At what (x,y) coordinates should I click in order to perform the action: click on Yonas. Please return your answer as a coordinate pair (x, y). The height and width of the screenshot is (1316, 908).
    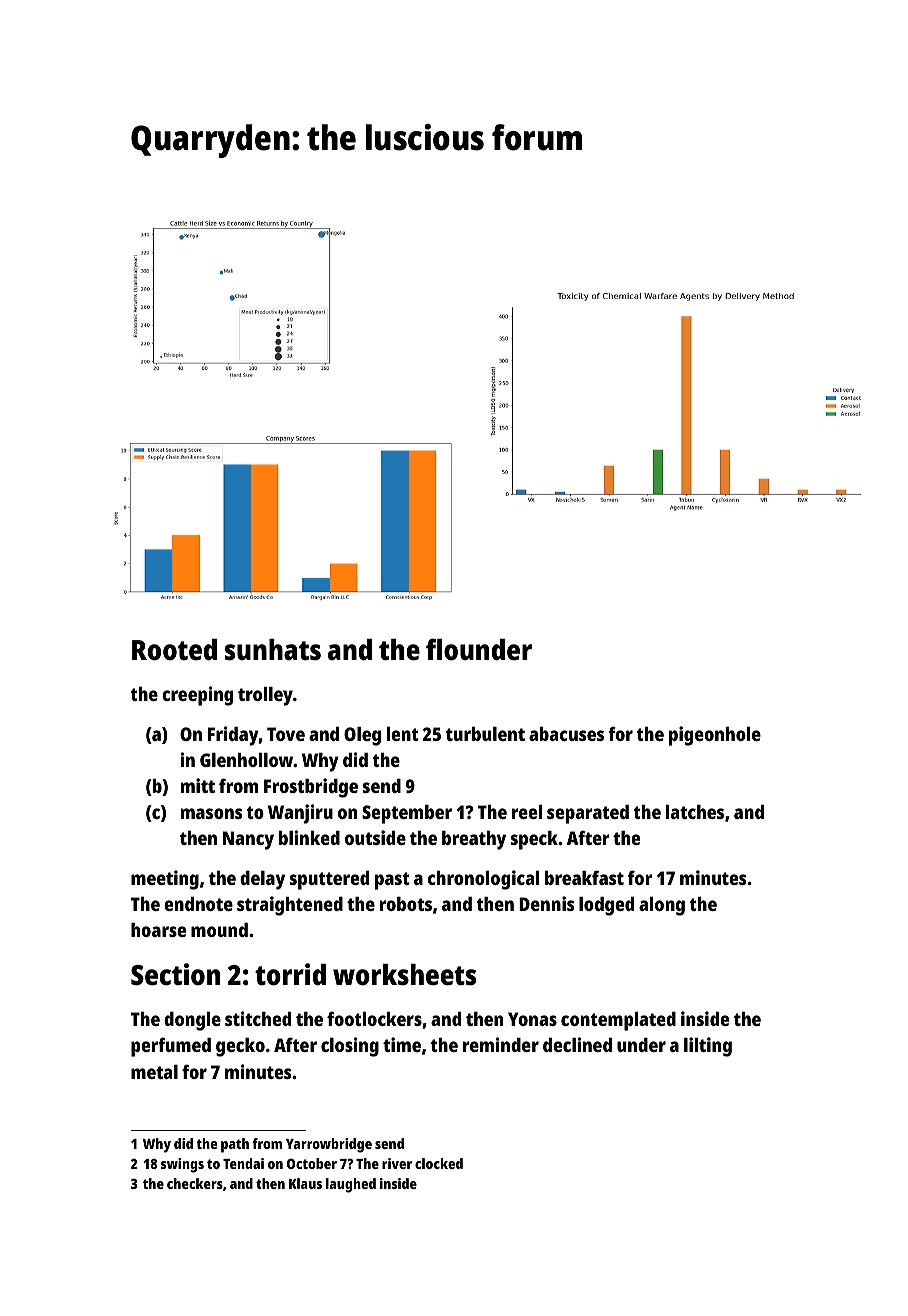
    Looking at the image, I should click on (532, 1019).
